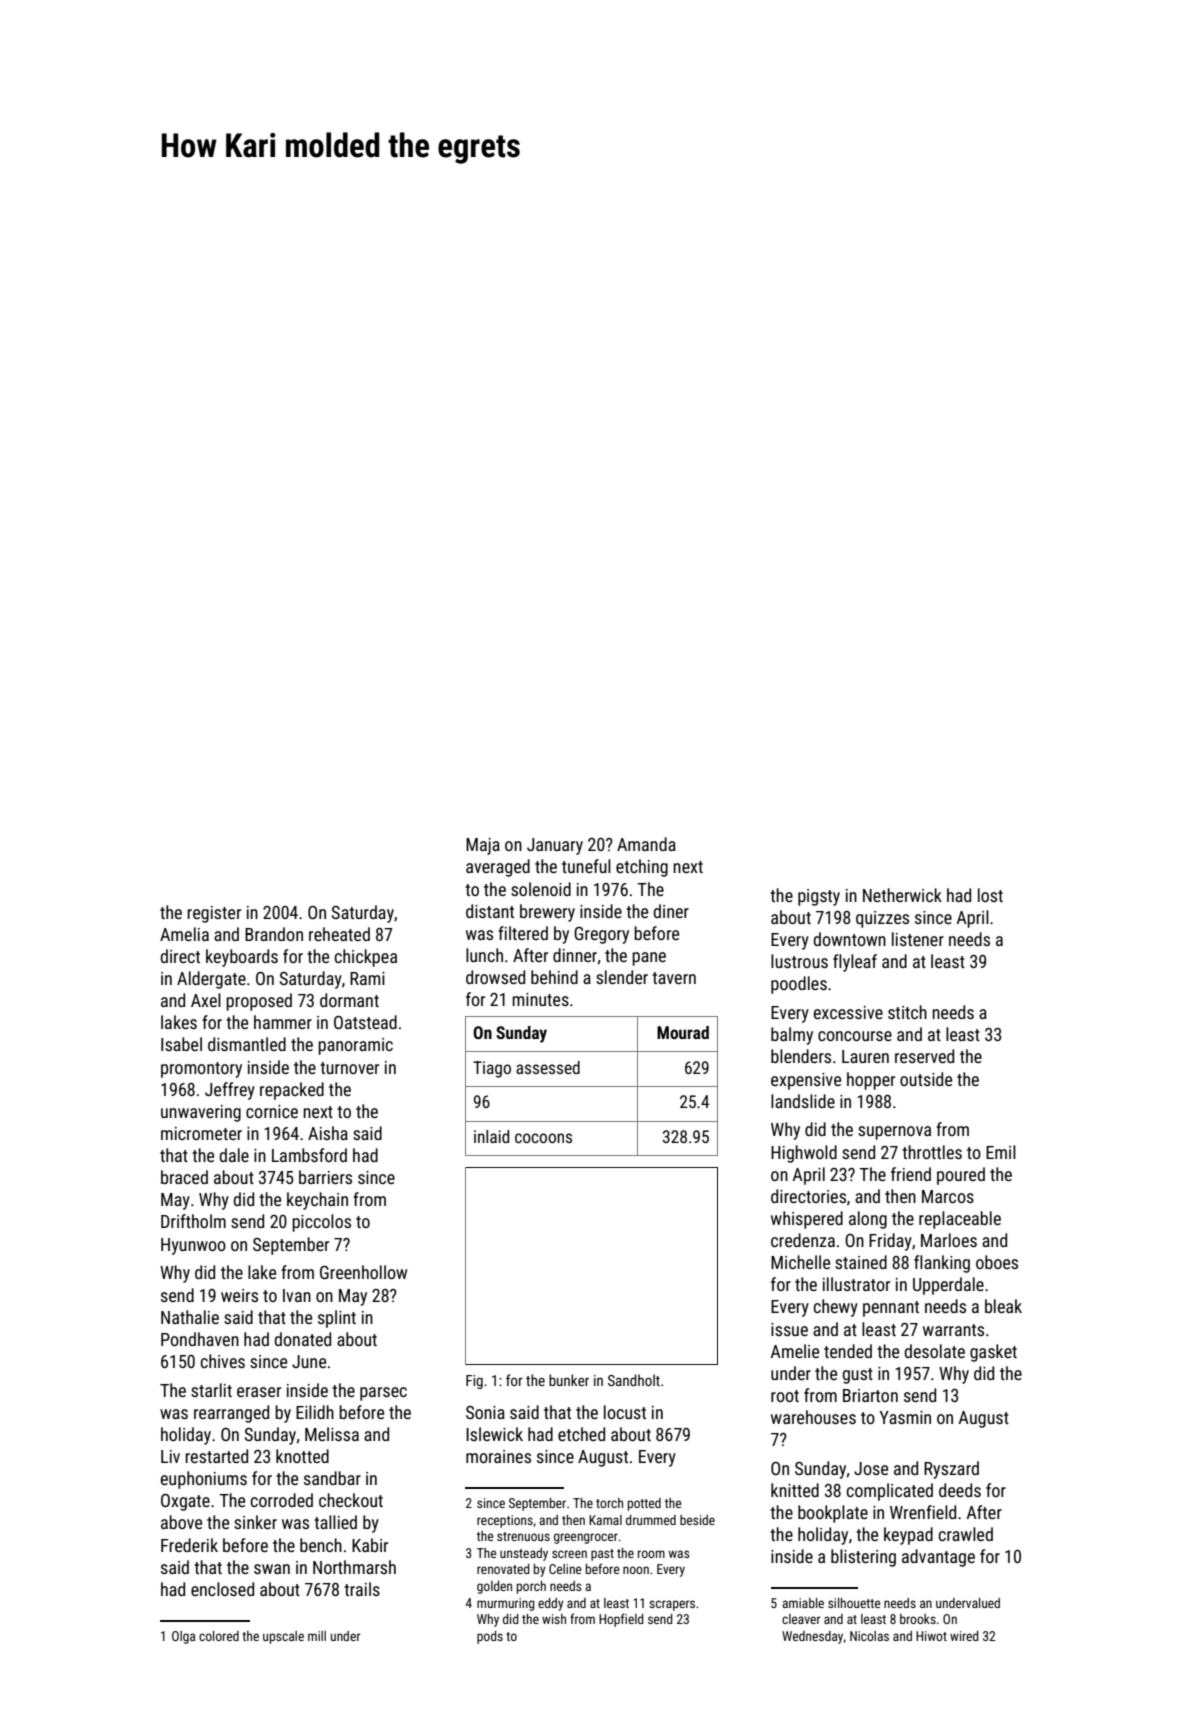 This document has height=1714, width=1183. Describe the element at coordinates (170, 1456) in the document. I see `Liv` at that location.
